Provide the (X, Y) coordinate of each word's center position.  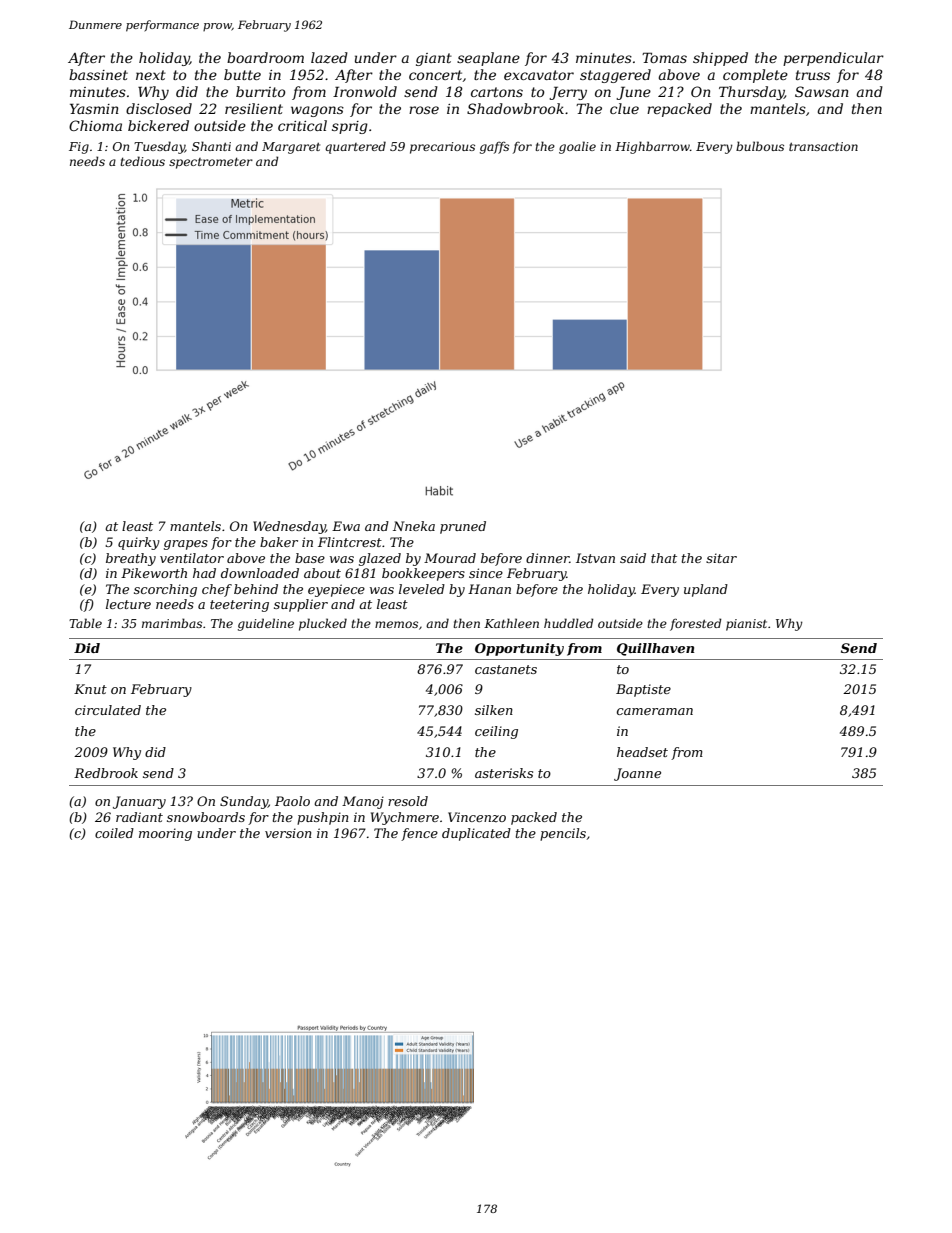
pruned (463, 527)
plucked (323, 624)
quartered (355, 147)
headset (642, 752)
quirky (139, 543)
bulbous (760, 146)
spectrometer (211, 163)
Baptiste (643, 690)
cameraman (655, 711)
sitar (721, 558)
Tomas (664, 57)
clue (624, 108)
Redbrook (106, 773)
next (151, 75)
